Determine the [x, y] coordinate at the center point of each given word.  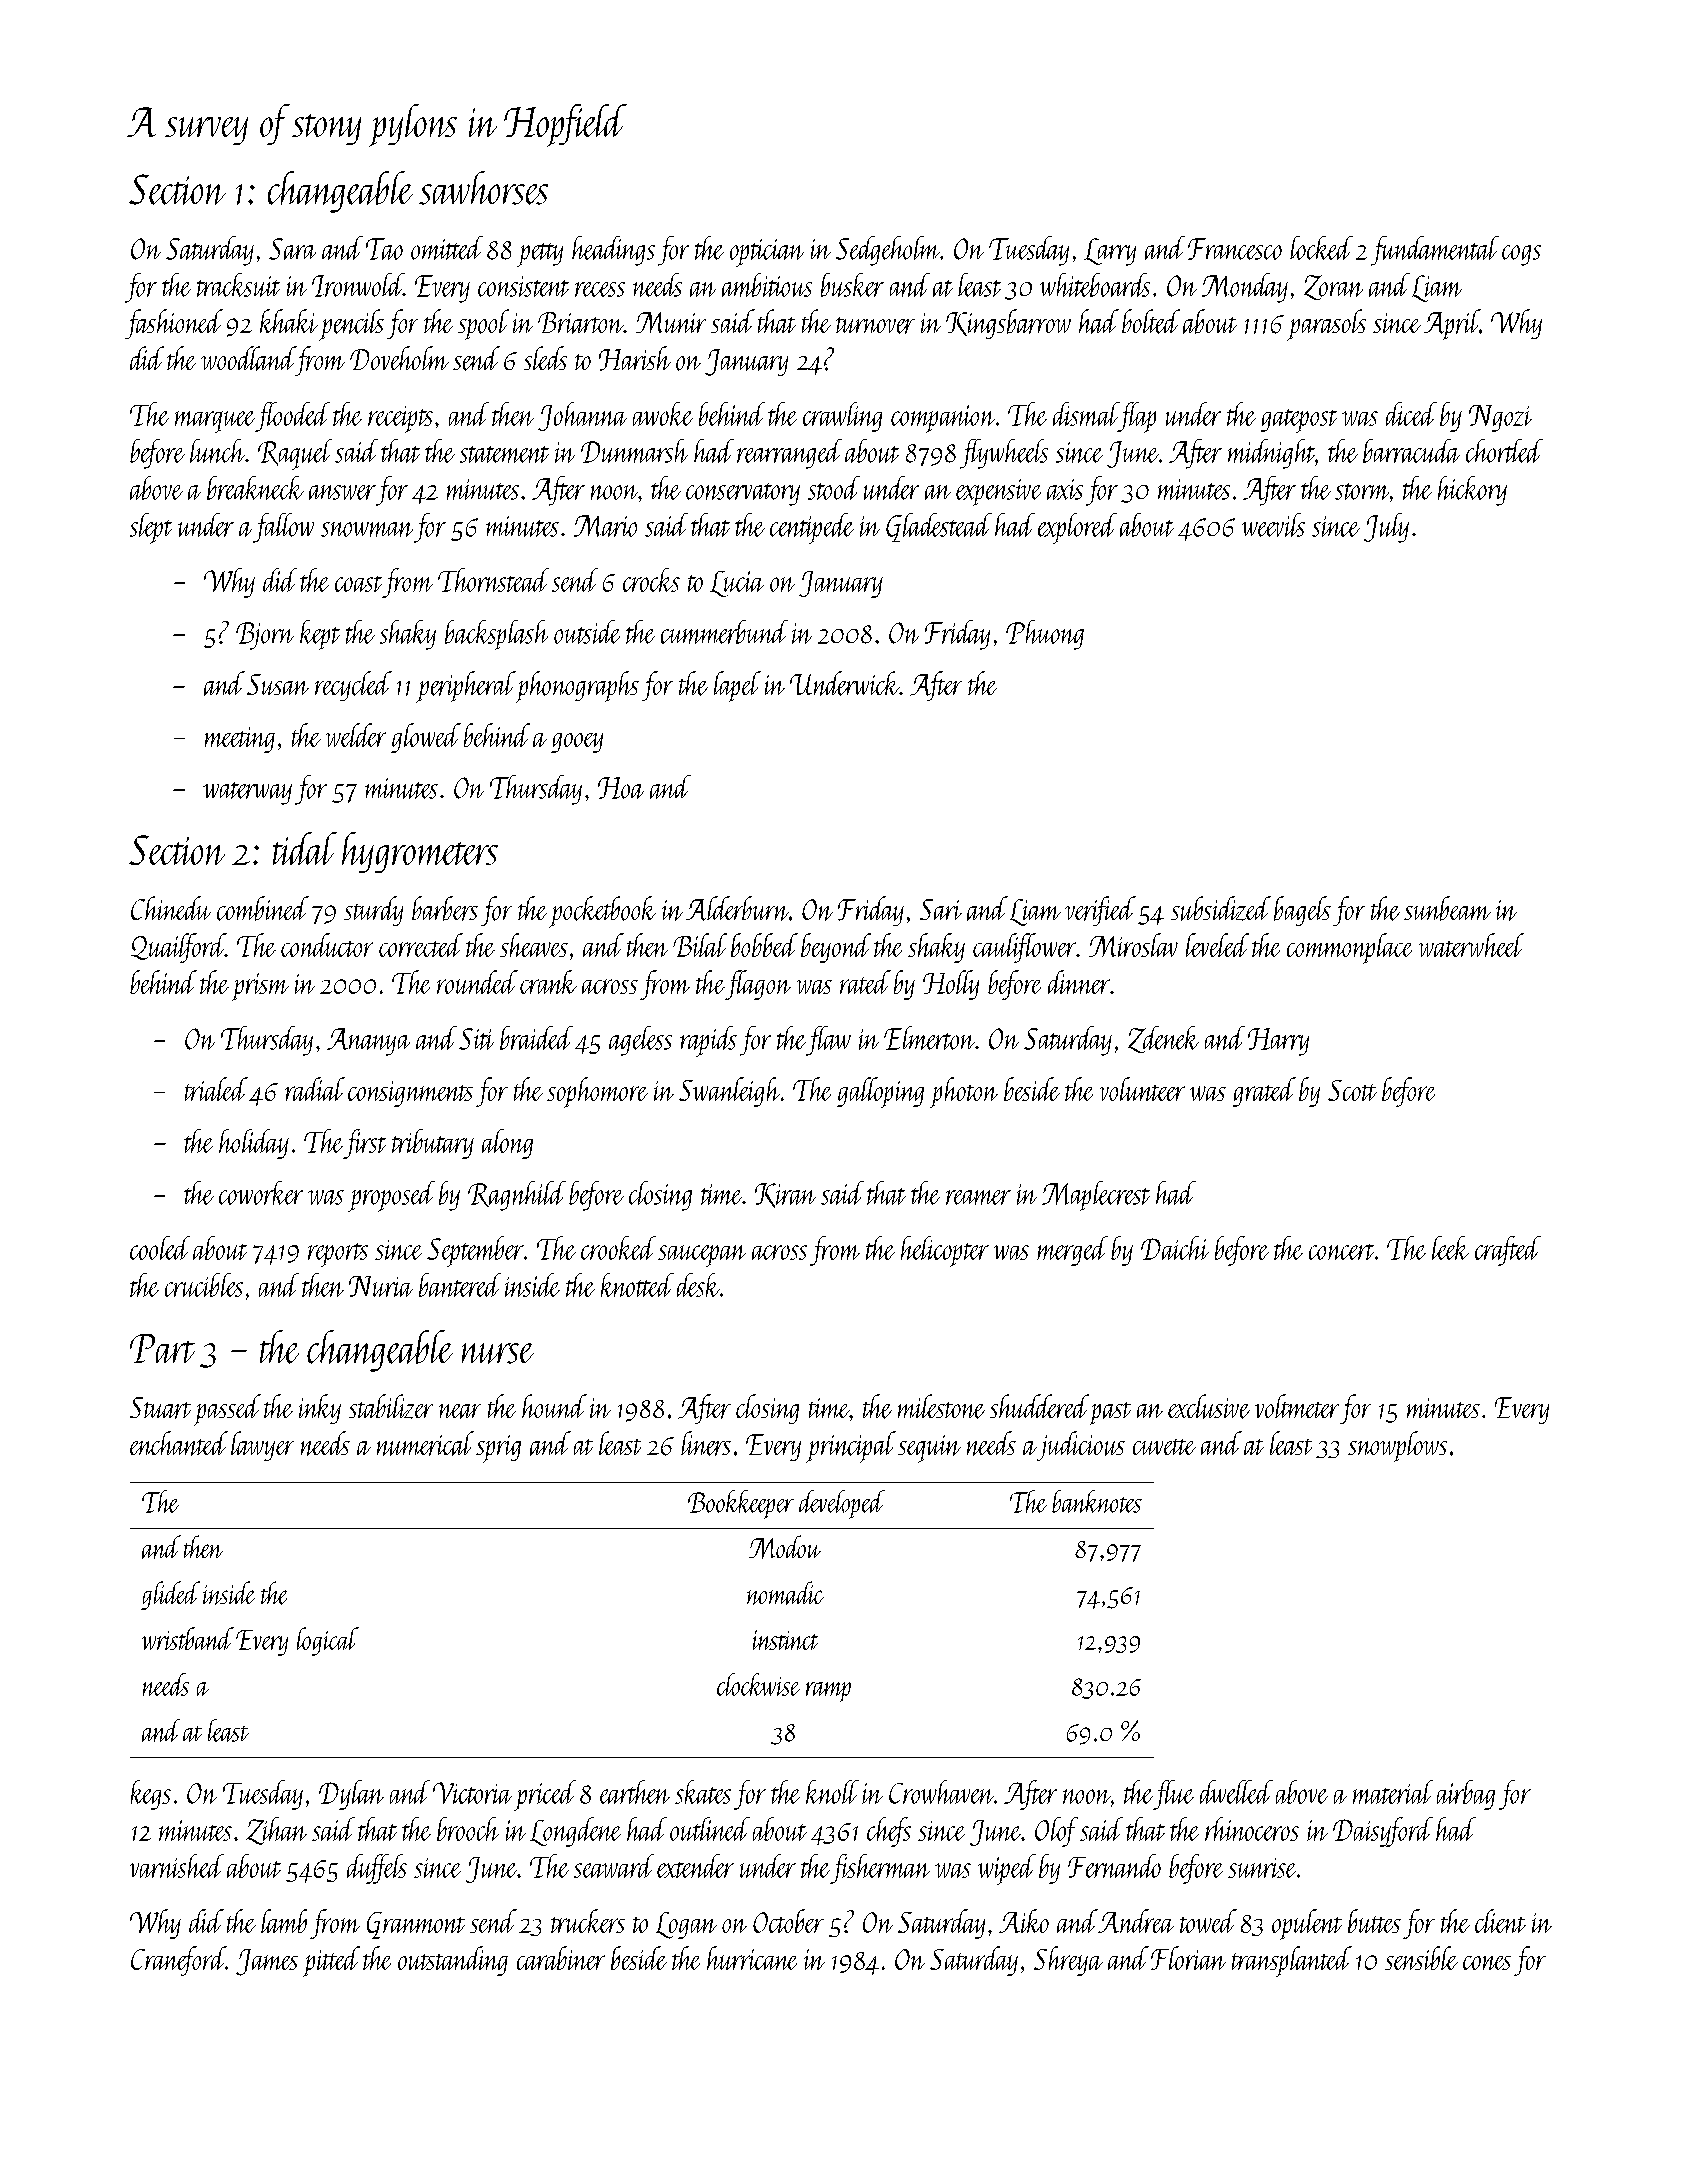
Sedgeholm [888, 251]
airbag [1466, 1795]
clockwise [758, 1684]
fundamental [1435, 251]
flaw [828, 1041]
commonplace [1349, 948]
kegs [151, 1795]
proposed [391, 1196]
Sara [292, 249]
